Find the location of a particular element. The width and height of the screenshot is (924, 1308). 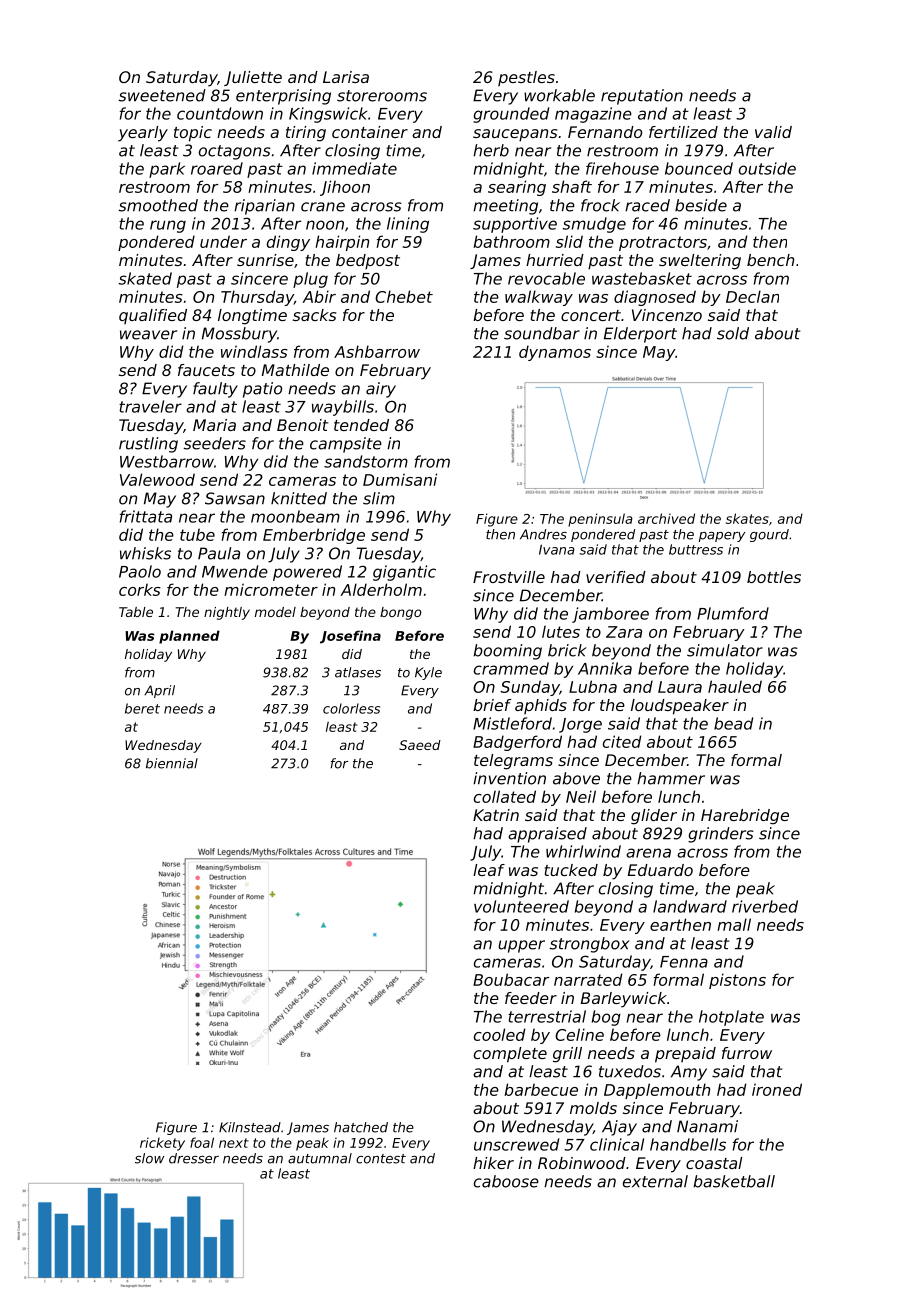

valid is located at coordinates (773, 132).
